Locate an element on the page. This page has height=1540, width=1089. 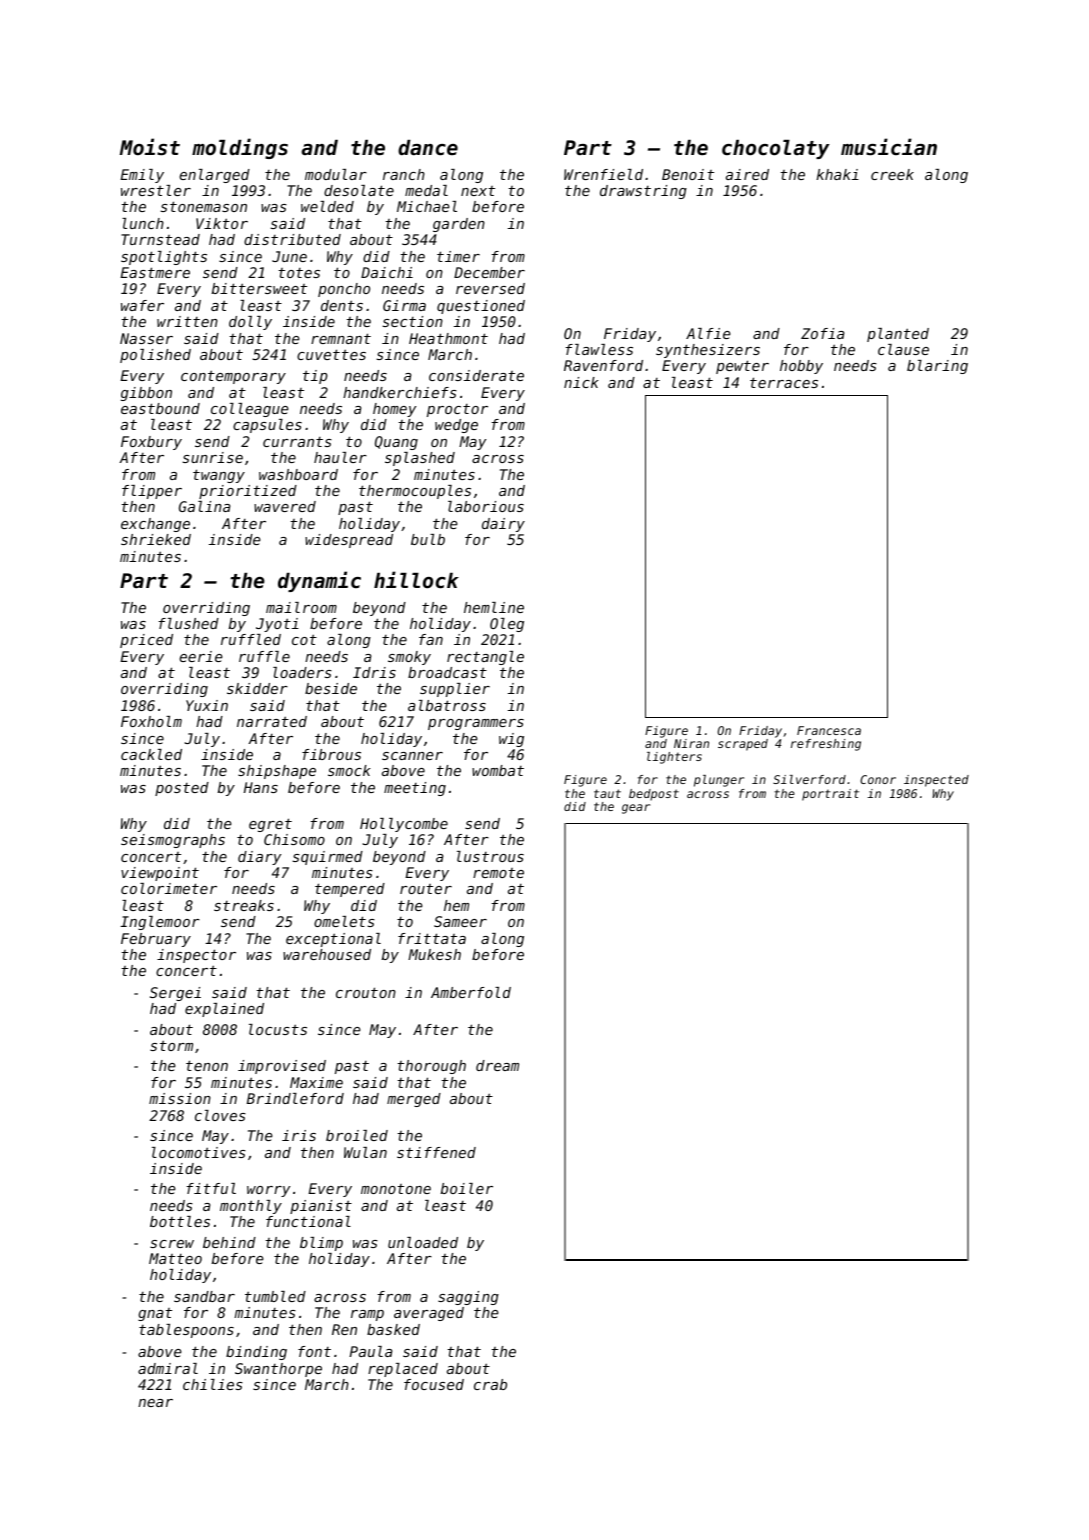
Ravenford is located at coordinates (603, 365).
